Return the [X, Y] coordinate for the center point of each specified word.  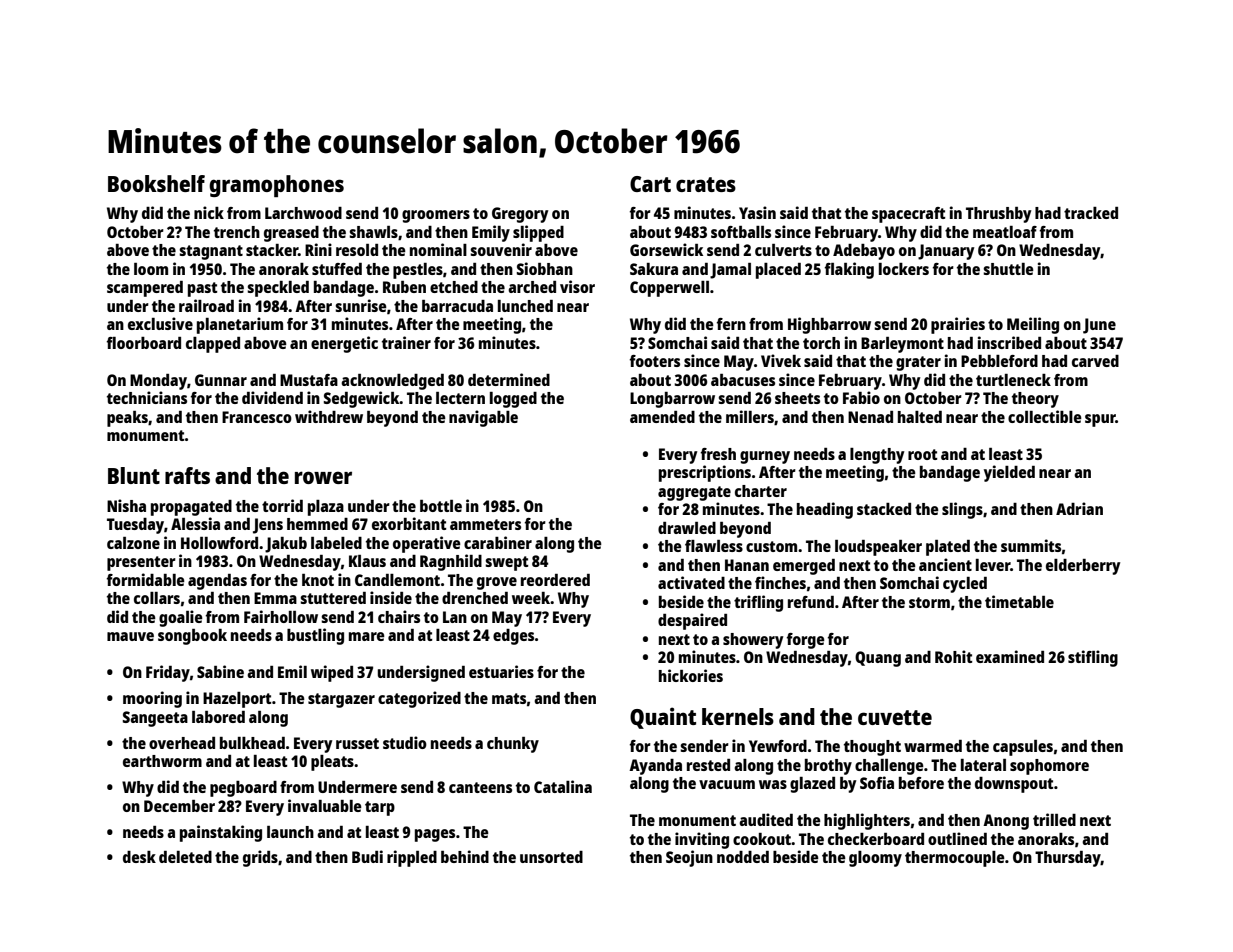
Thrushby [998, 215]
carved [1095, 361]
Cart [650, 184]
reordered [555, 580]
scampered [145, 289]
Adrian [1079, 508]
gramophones [276, 186]
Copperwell [669, 289]
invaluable [325, 805]
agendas [217, 582]
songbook [192, 637]
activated [691, 582]
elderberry [1083, 567]
